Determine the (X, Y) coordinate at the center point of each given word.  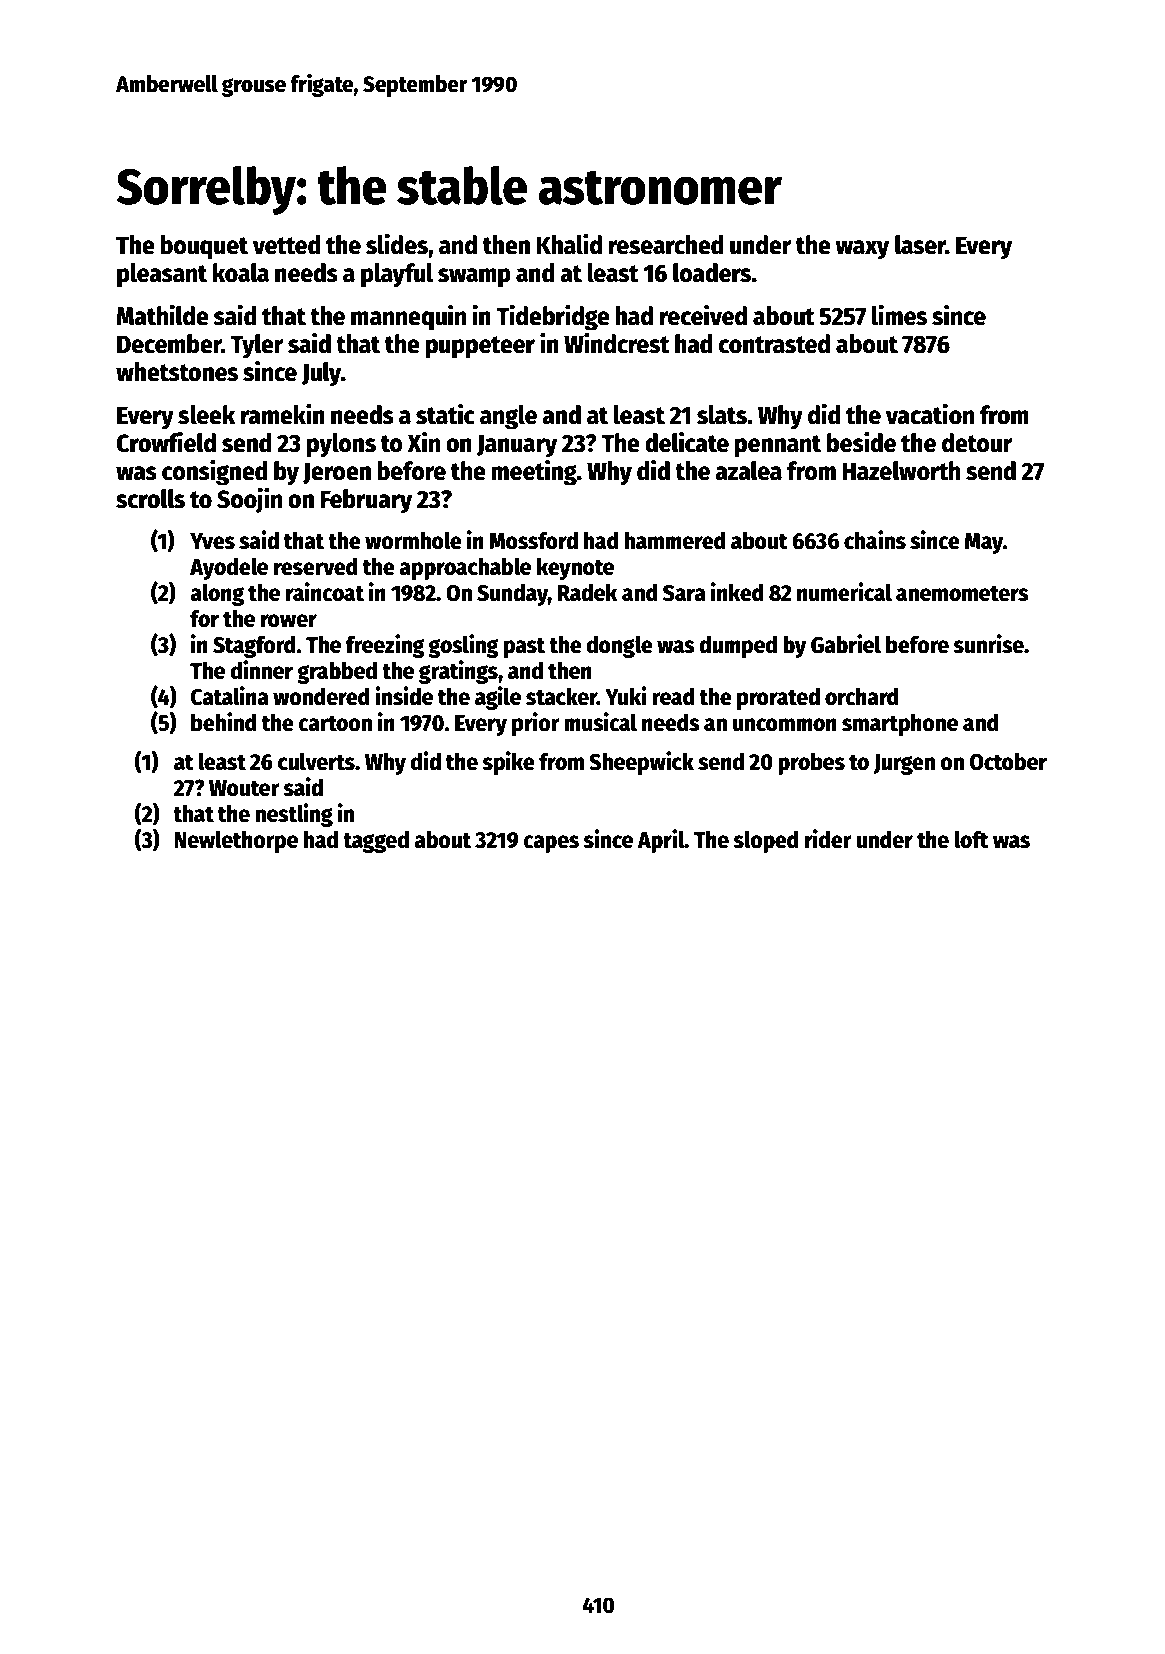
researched (666, 245)
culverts (316, 761)
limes (899, 315)
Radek (588, 592)
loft (971, 839)
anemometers (962, 594)
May (984, 543)
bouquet (204, 247)
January (517, 446)
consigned (215, 472)
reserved (316, 566)
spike (508, 763)
